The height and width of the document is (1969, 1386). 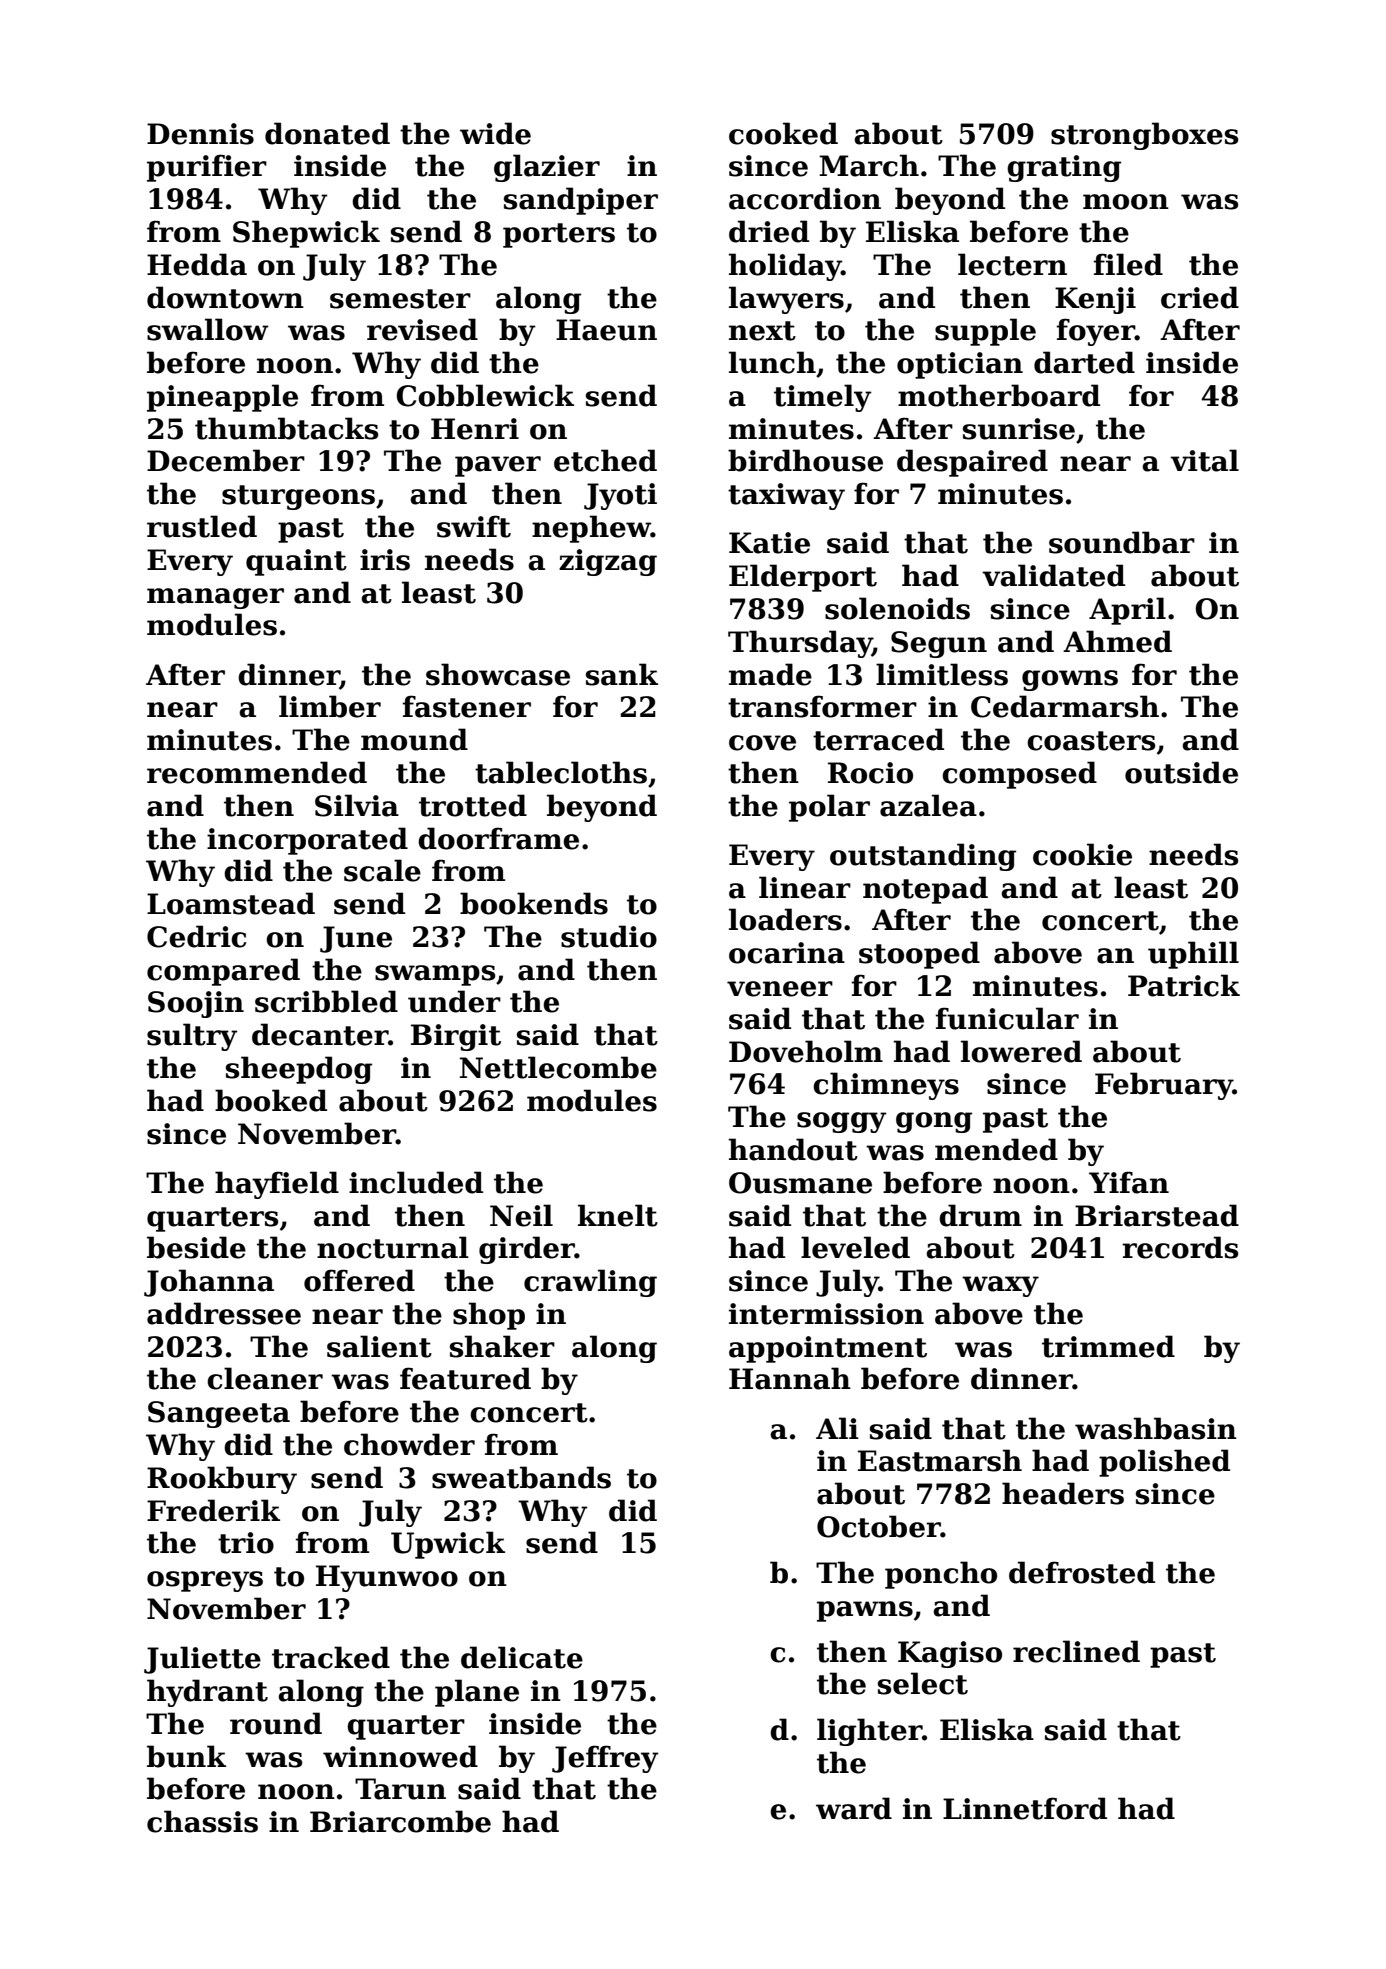 I want to click on limber, so click(x=330, y=706).
